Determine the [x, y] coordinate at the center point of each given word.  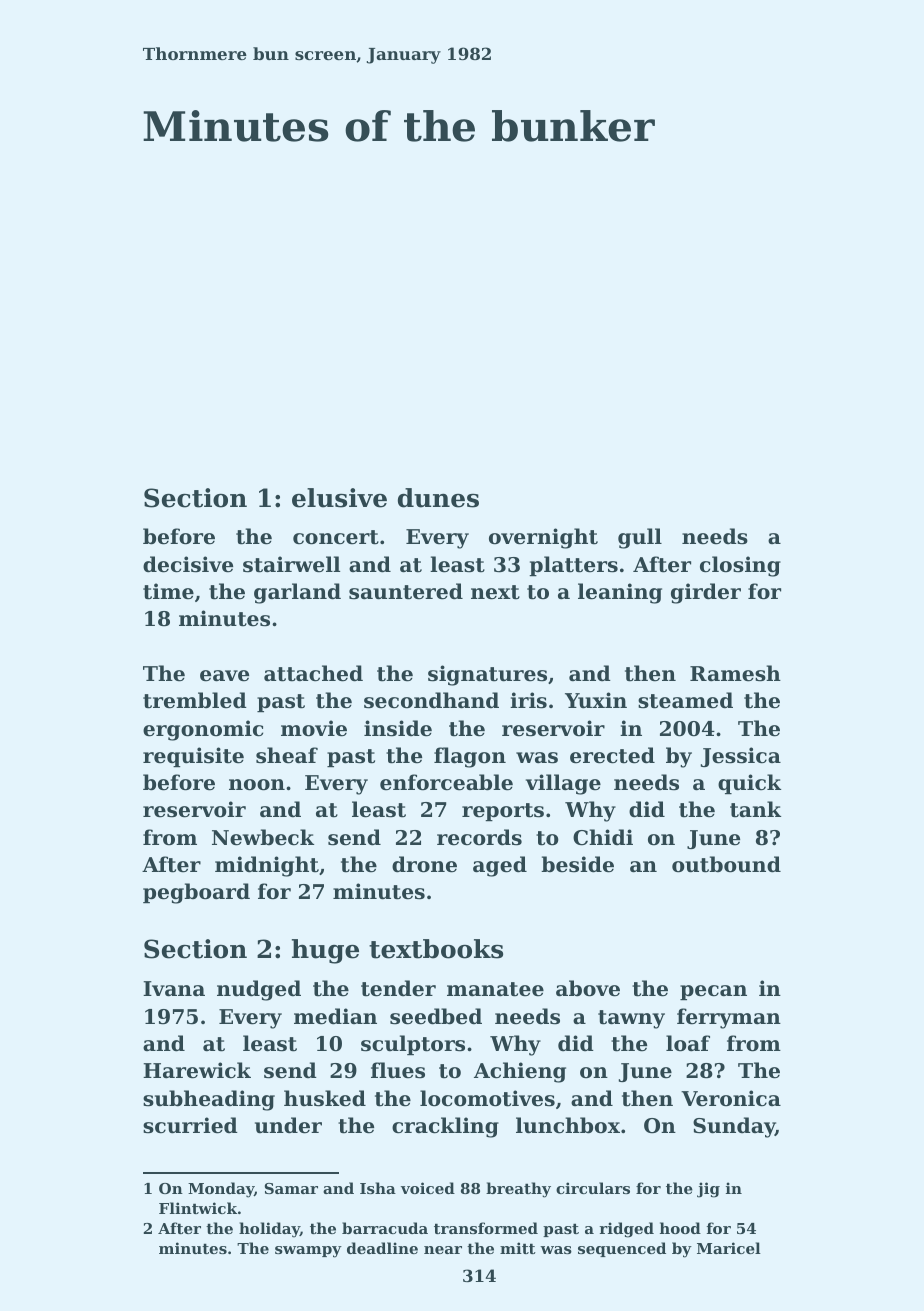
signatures [487, 675]
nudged [259, 990]
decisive [188, 564]
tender [398, 988]
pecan [713, 992]
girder [706, 593]
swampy [308, 1252]
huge [325, 951]
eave [224, 676]
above [588, 988]
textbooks [436, 949]
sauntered [406, 591]
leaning [620, 593]
